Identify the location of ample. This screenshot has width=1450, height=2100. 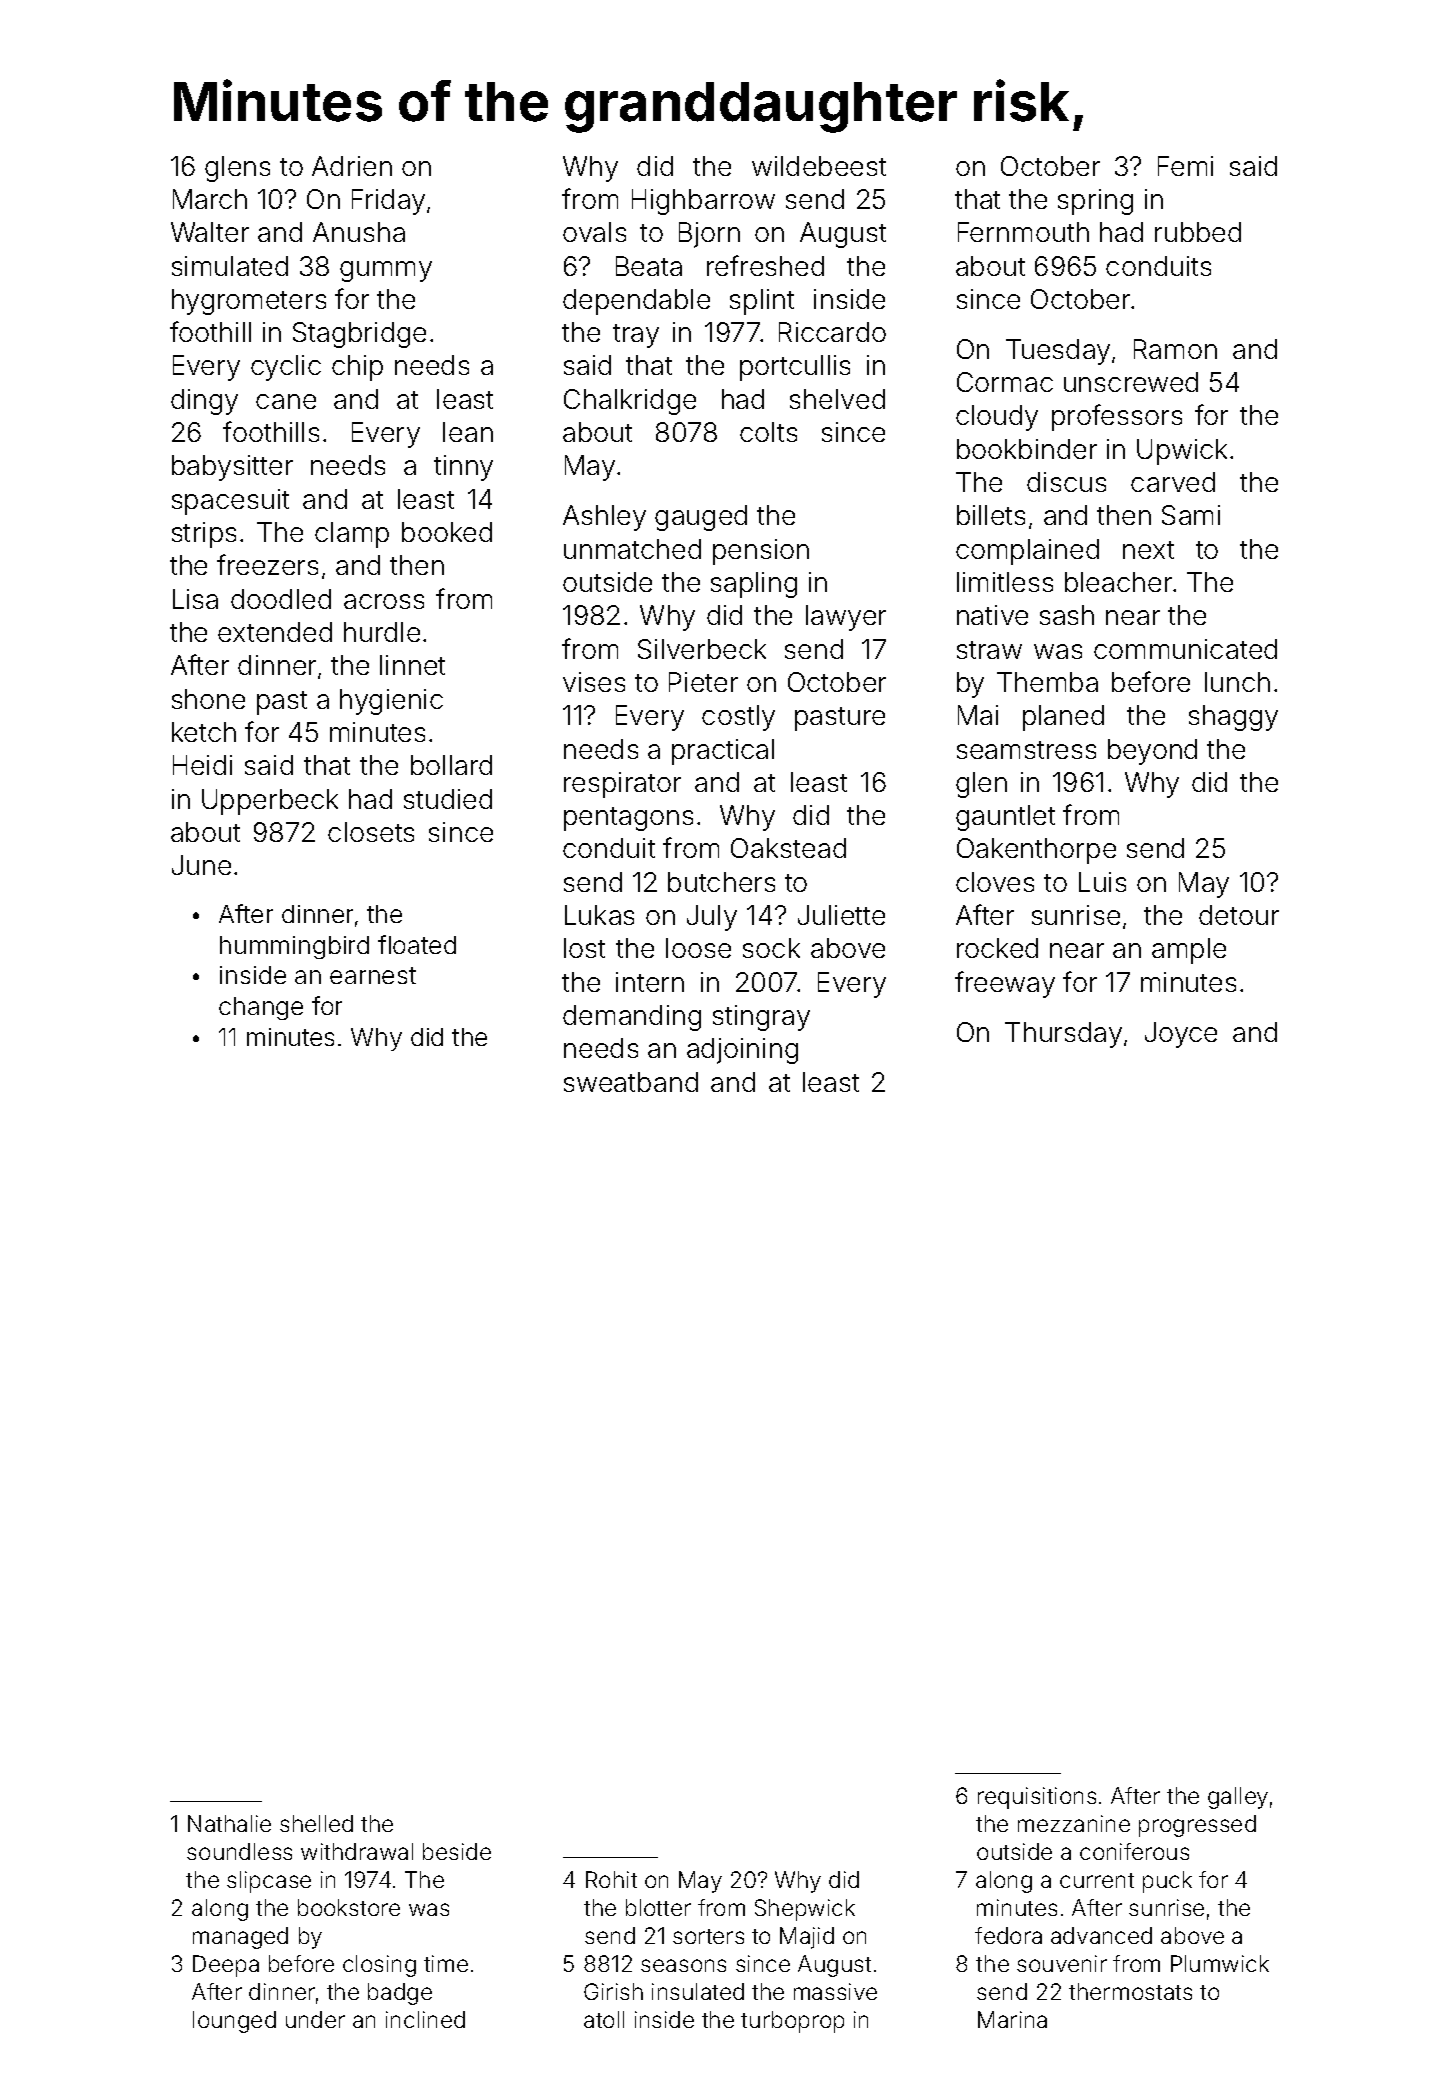
(1189, 951).
